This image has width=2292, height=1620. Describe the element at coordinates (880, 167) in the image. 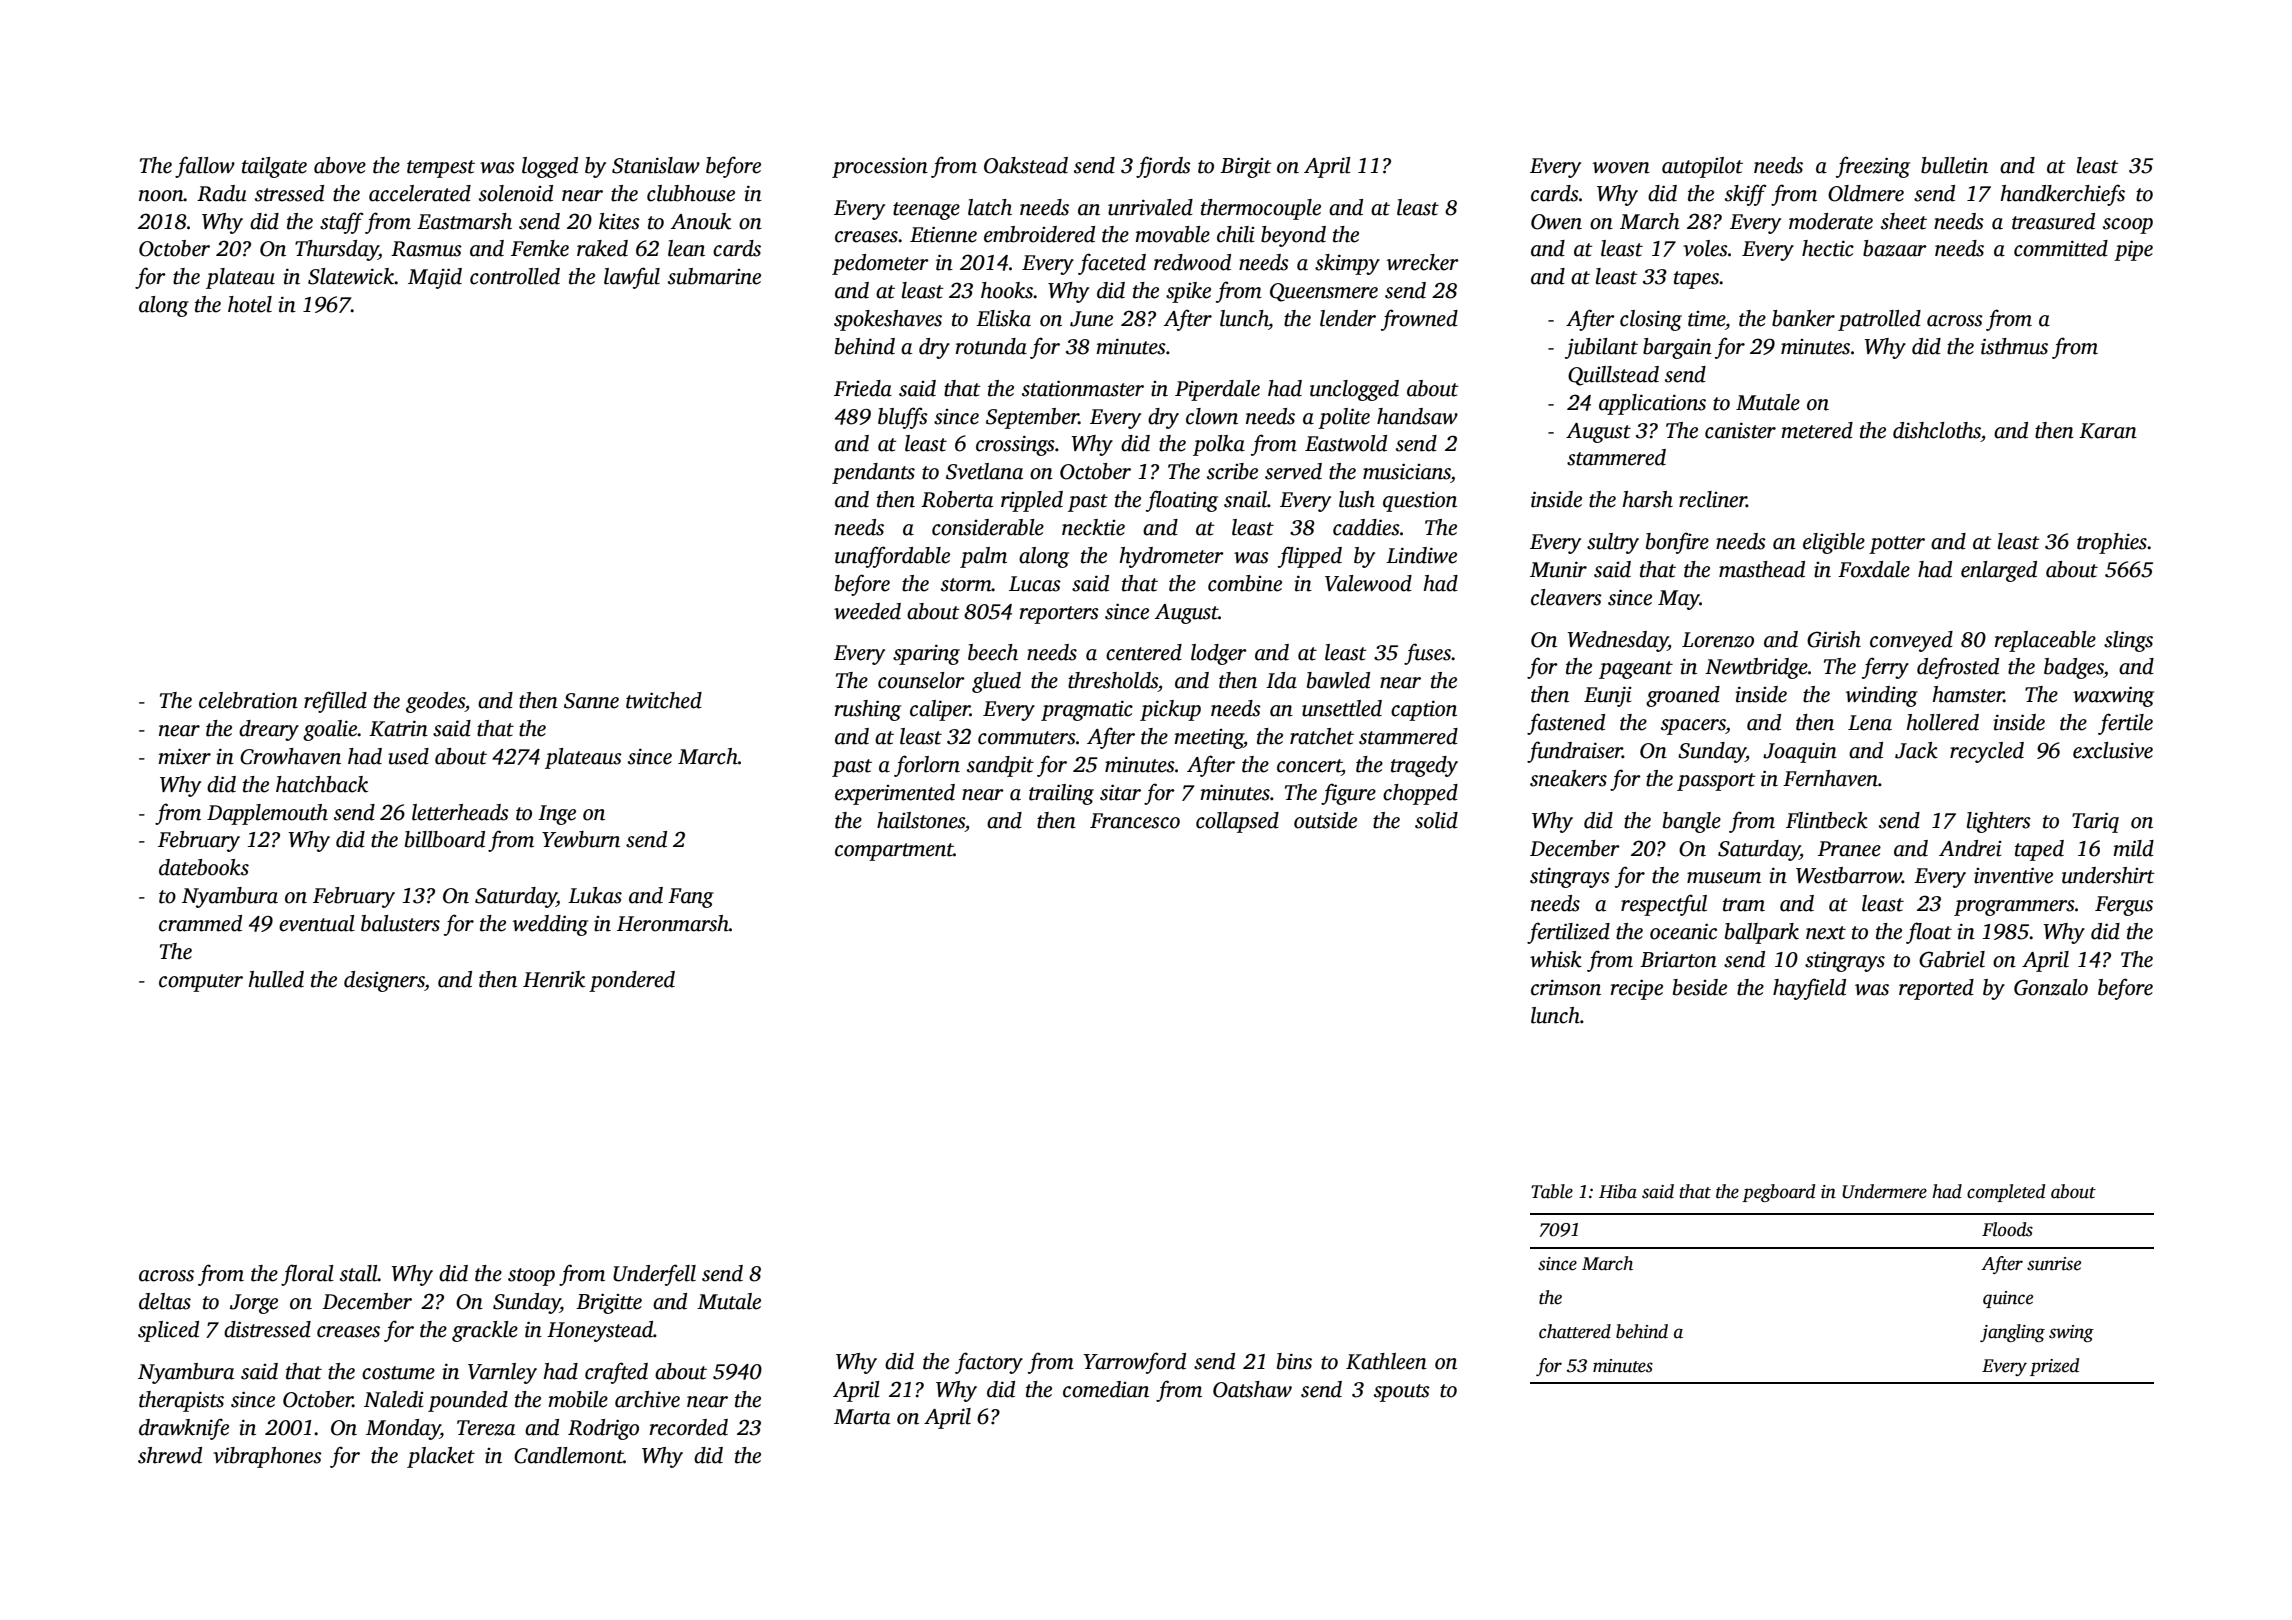

I see `procession` at that location.
